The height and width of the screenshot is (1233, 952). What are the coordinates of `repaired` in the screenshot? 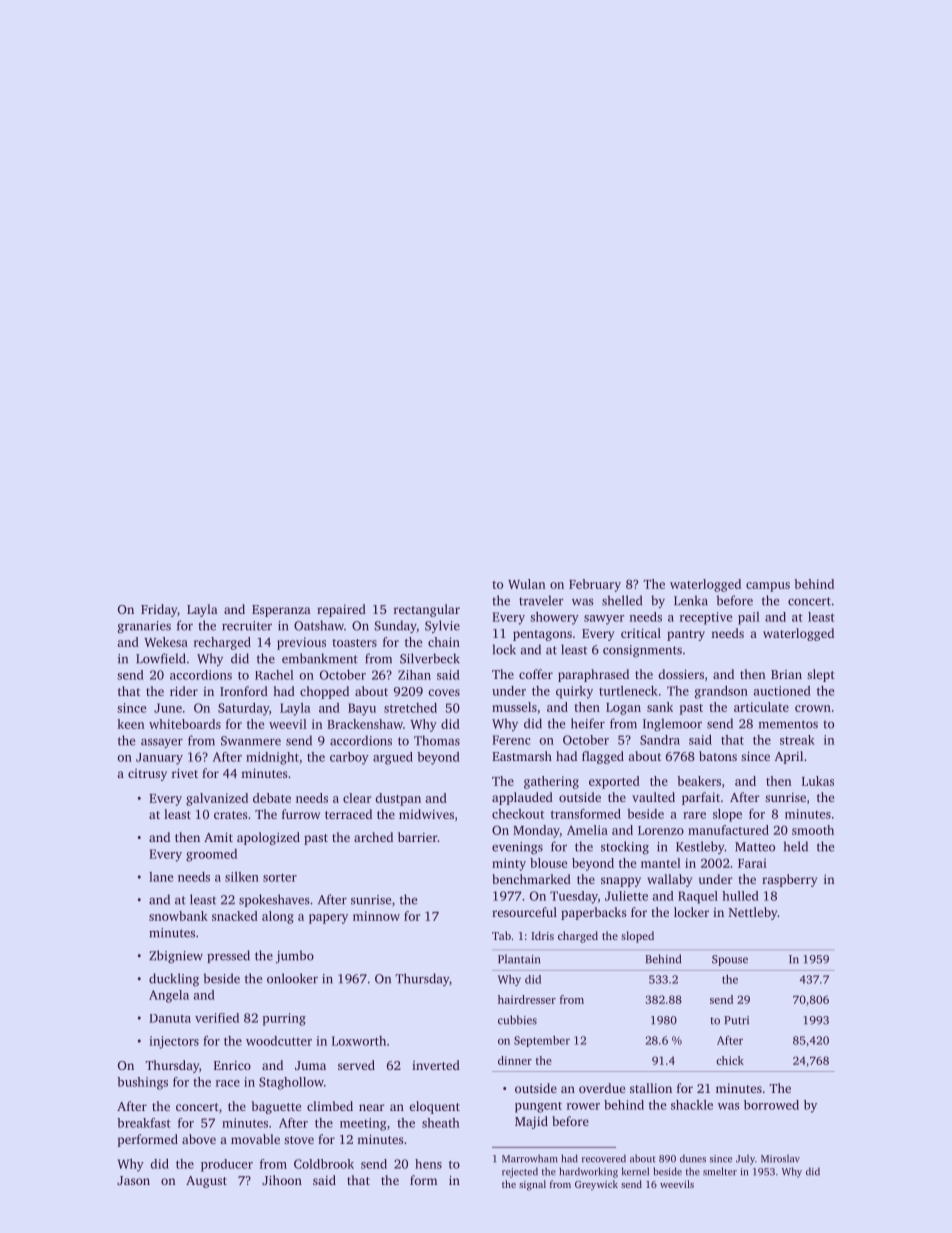 It's located at (341, 610).
